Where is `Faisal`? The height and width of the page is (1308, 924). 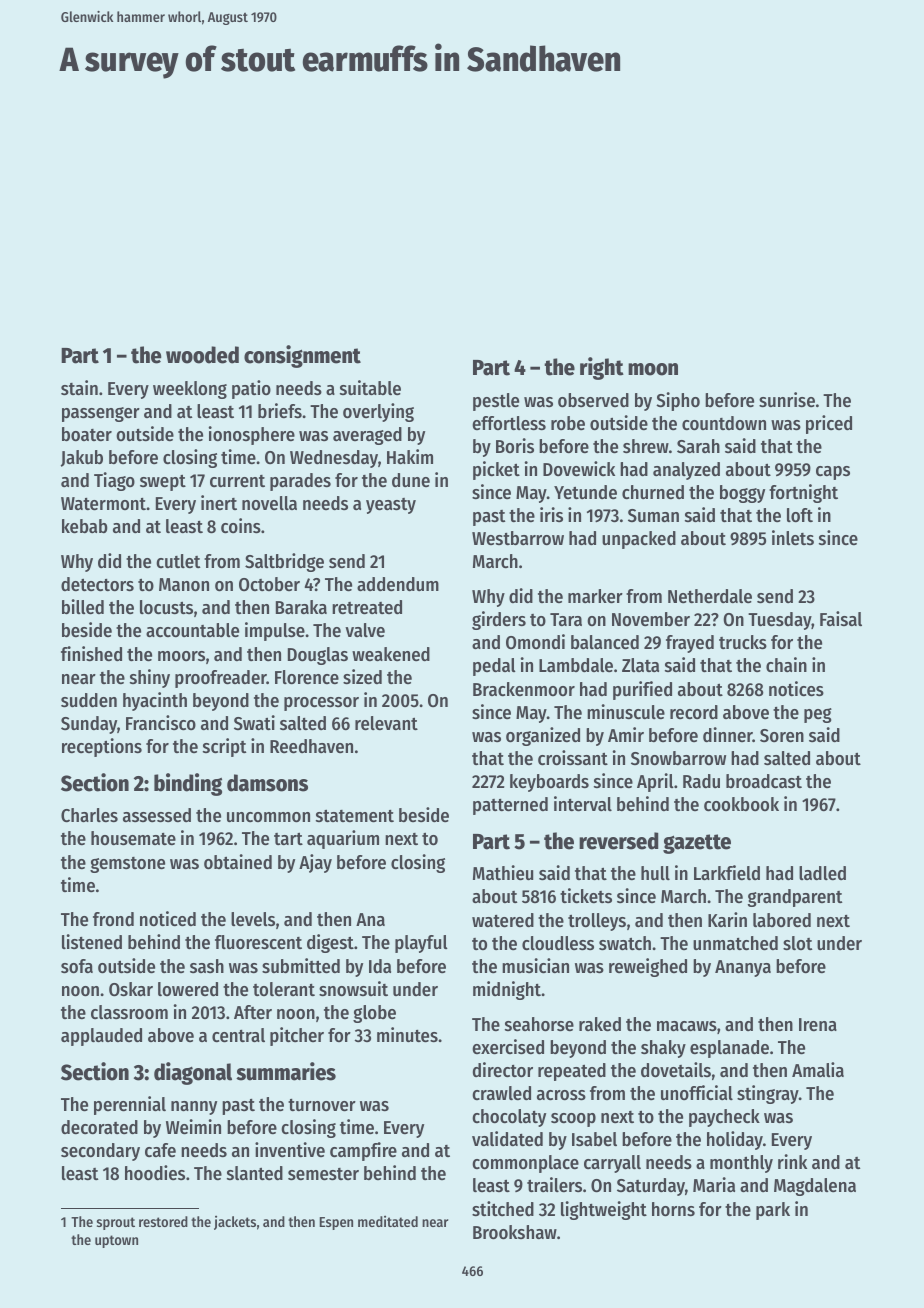
Faisal is located at coordinates (841, 618).
